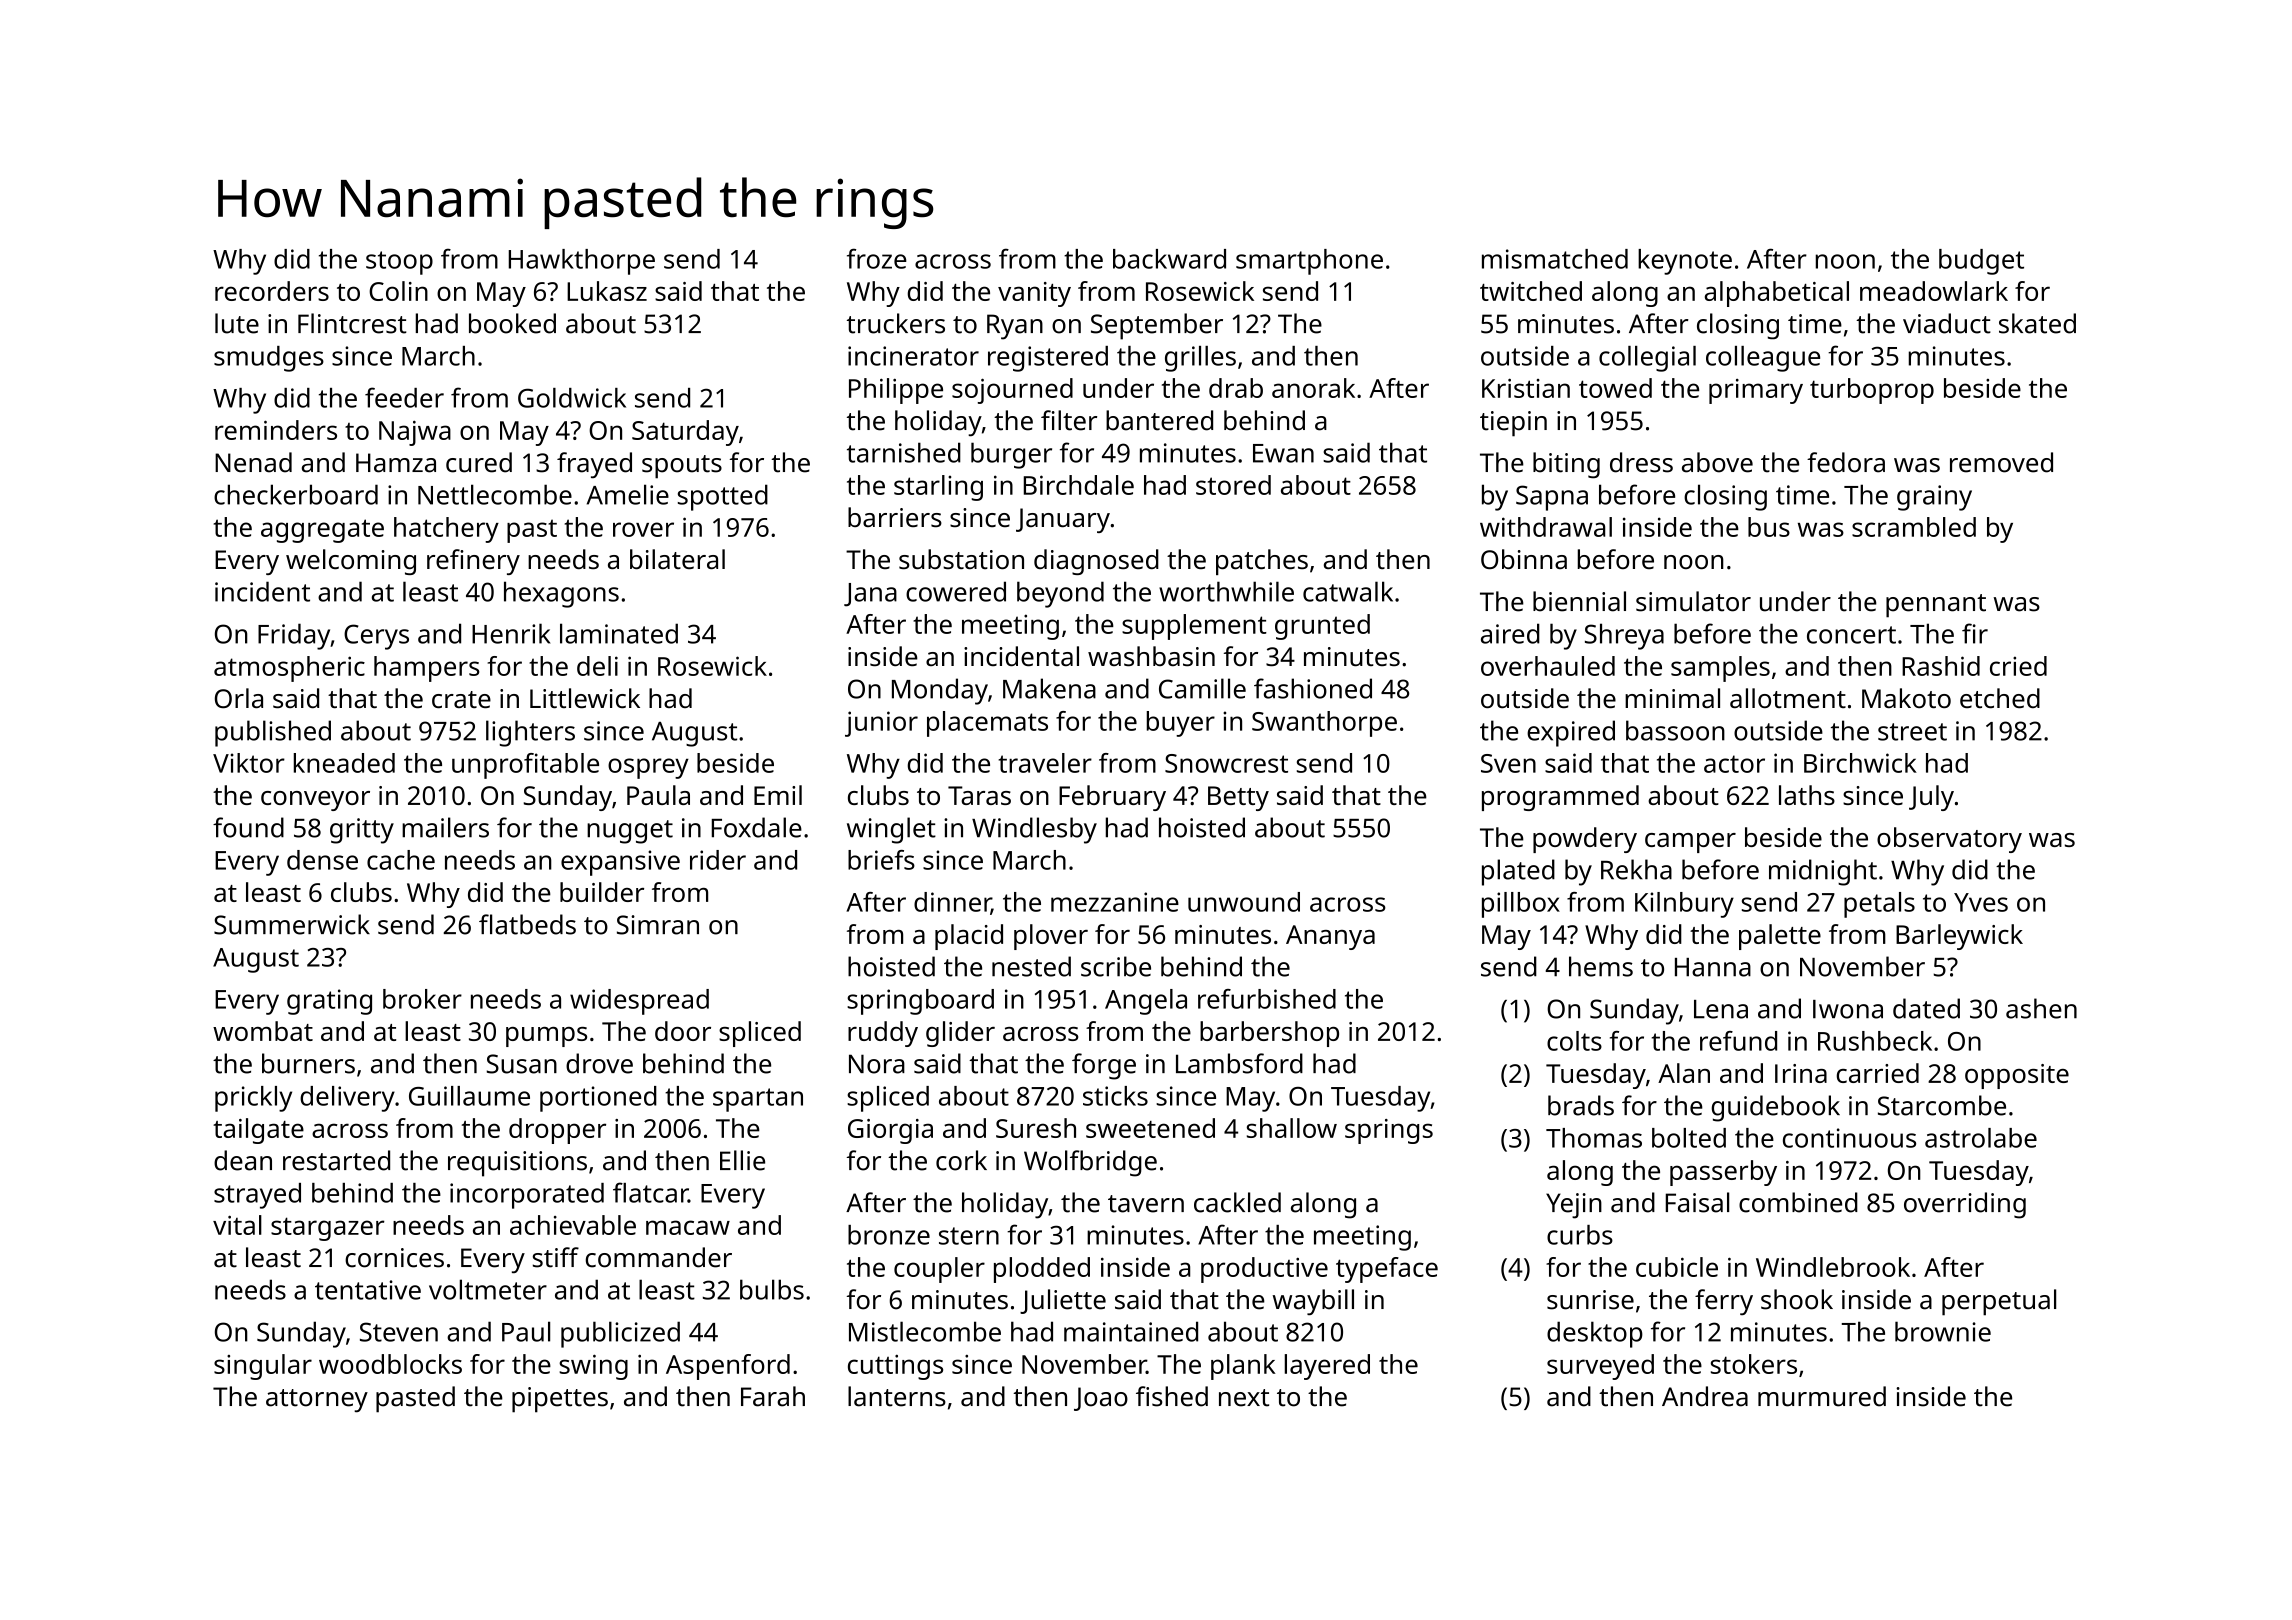 The image size is (2292, 1620). Describe the element at coordinates (1169, 259) in the image. I see `backward` at that location.
